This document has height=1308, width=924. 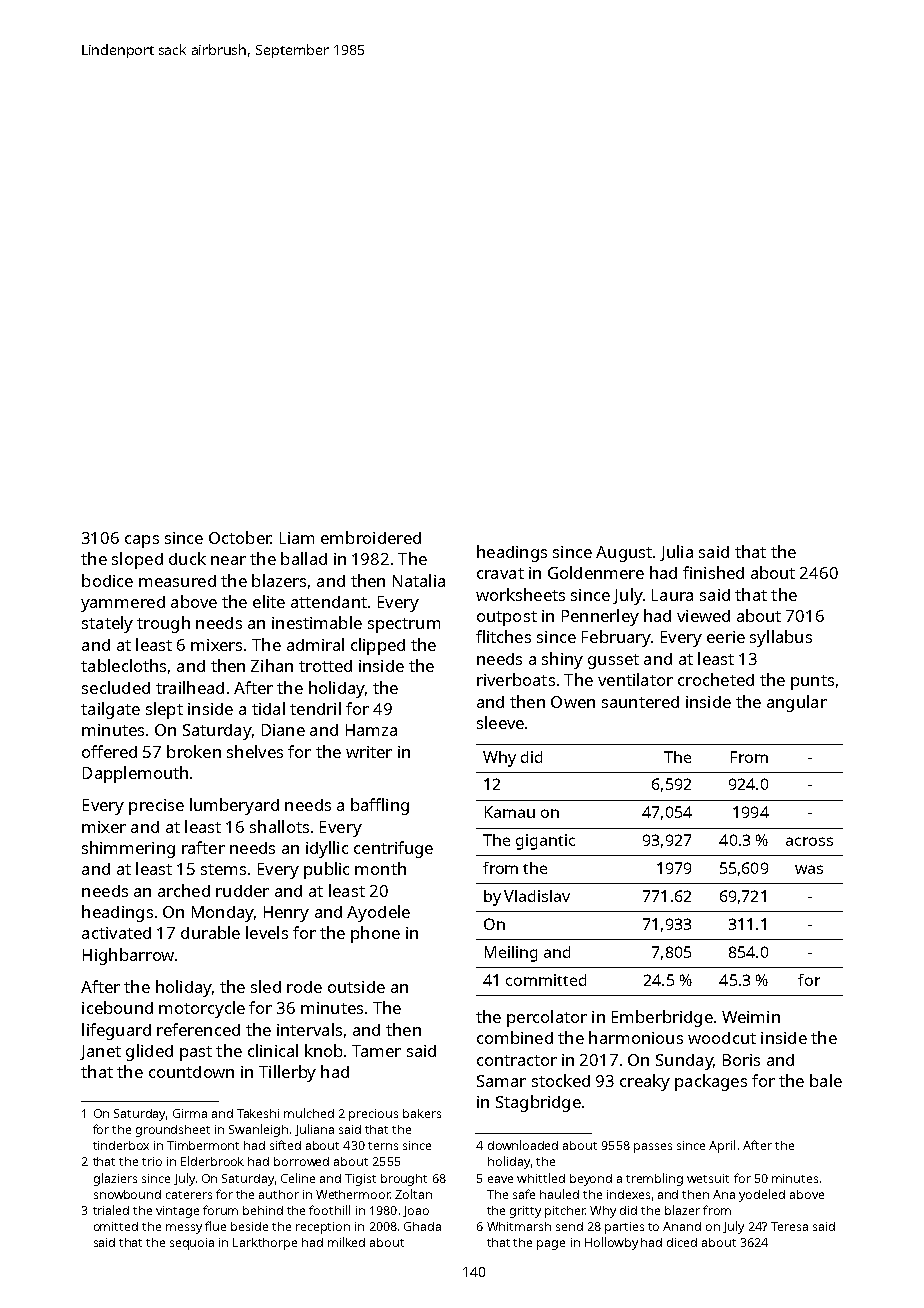 I want to click on riverboats, so click(x=516, y=679).
